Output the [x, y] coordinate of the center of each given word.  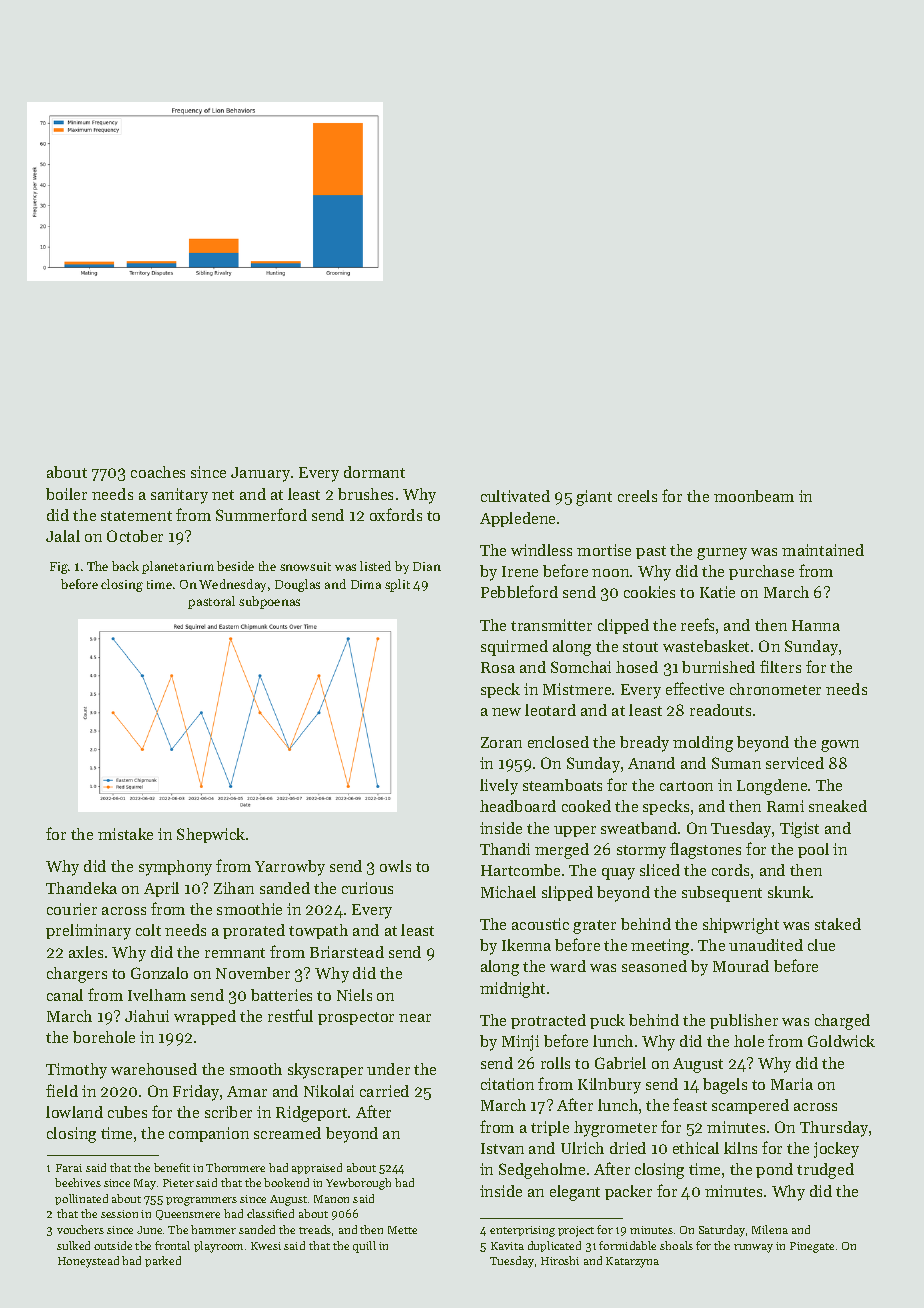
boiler [66, 494]
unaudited [766, 945]
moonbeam [754, 496]
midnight [512, 990]
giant [594, 498]
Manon [331, 1199]
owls [395, 866]
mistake [125, 834]
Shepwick [211, 835]
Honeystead [88, 1262]
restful [290, 1015]
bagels [725, 1086]
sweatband [639, 828]
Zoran [501, 742]
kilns [740, 1148]
